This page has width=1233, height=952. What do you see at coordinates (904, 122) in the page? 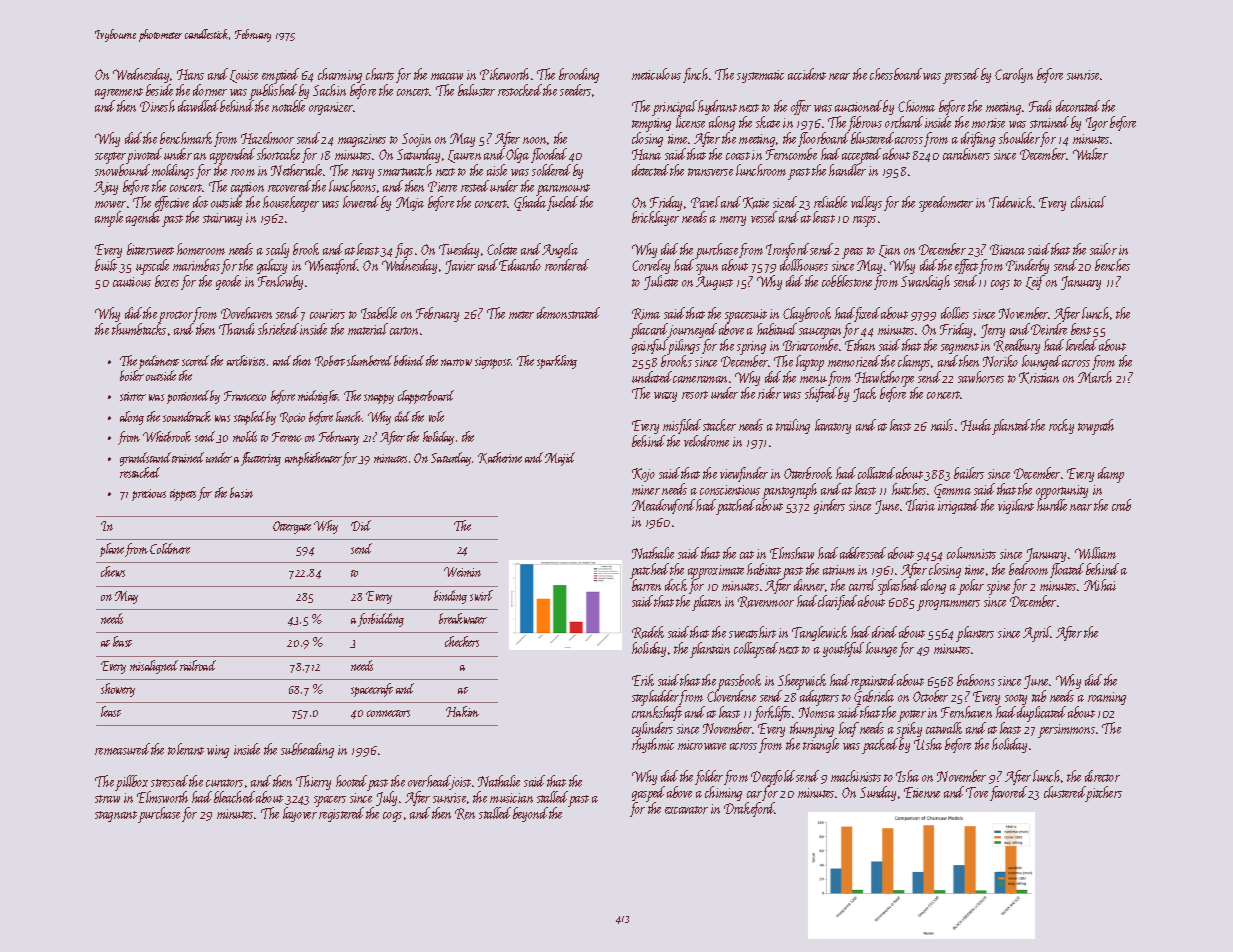
I see `orchard` at bounding box center [904, 122].
